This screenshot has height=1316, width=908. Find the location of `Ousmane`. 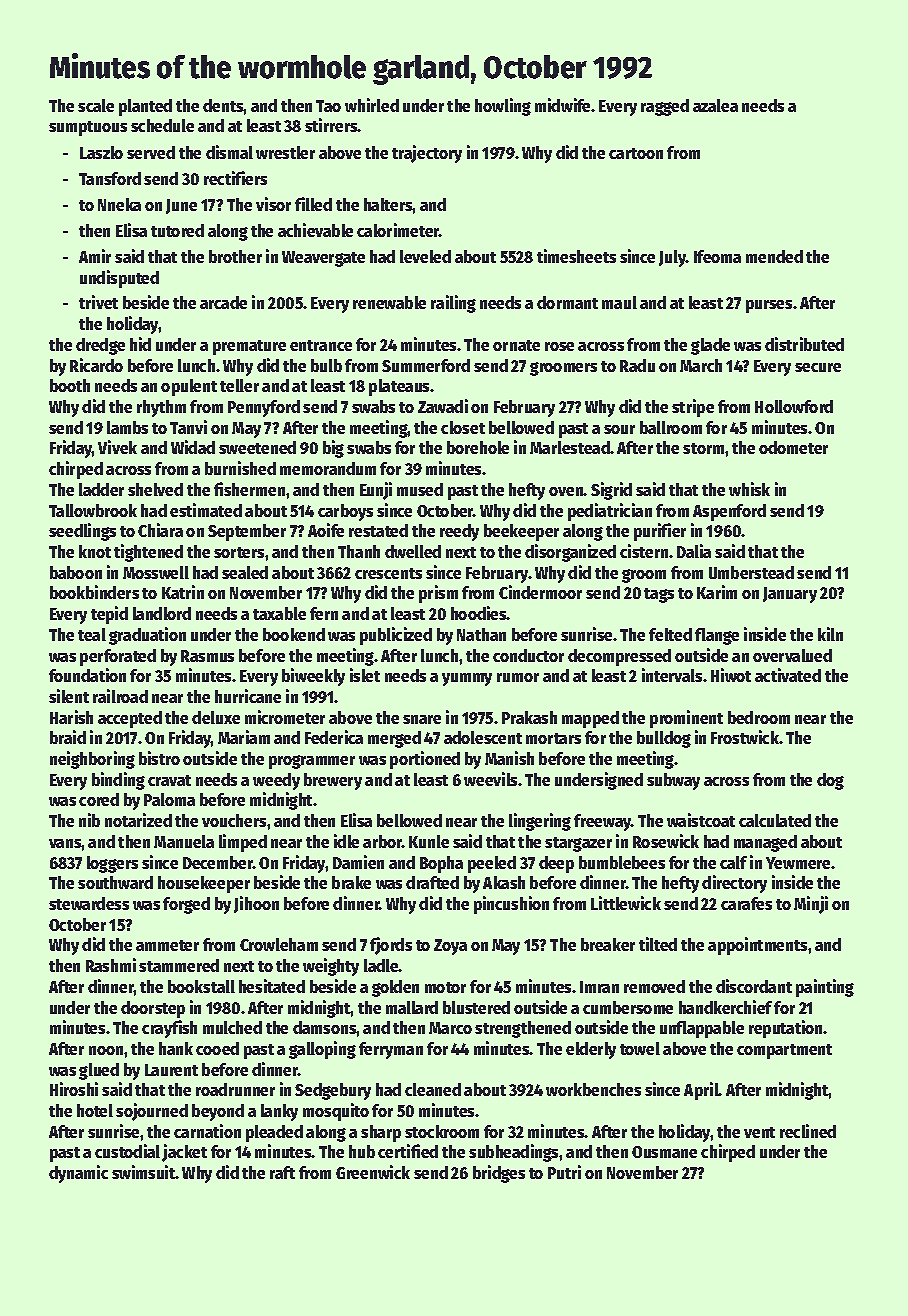

Ousmane is located at coordinates (664, 1152).
